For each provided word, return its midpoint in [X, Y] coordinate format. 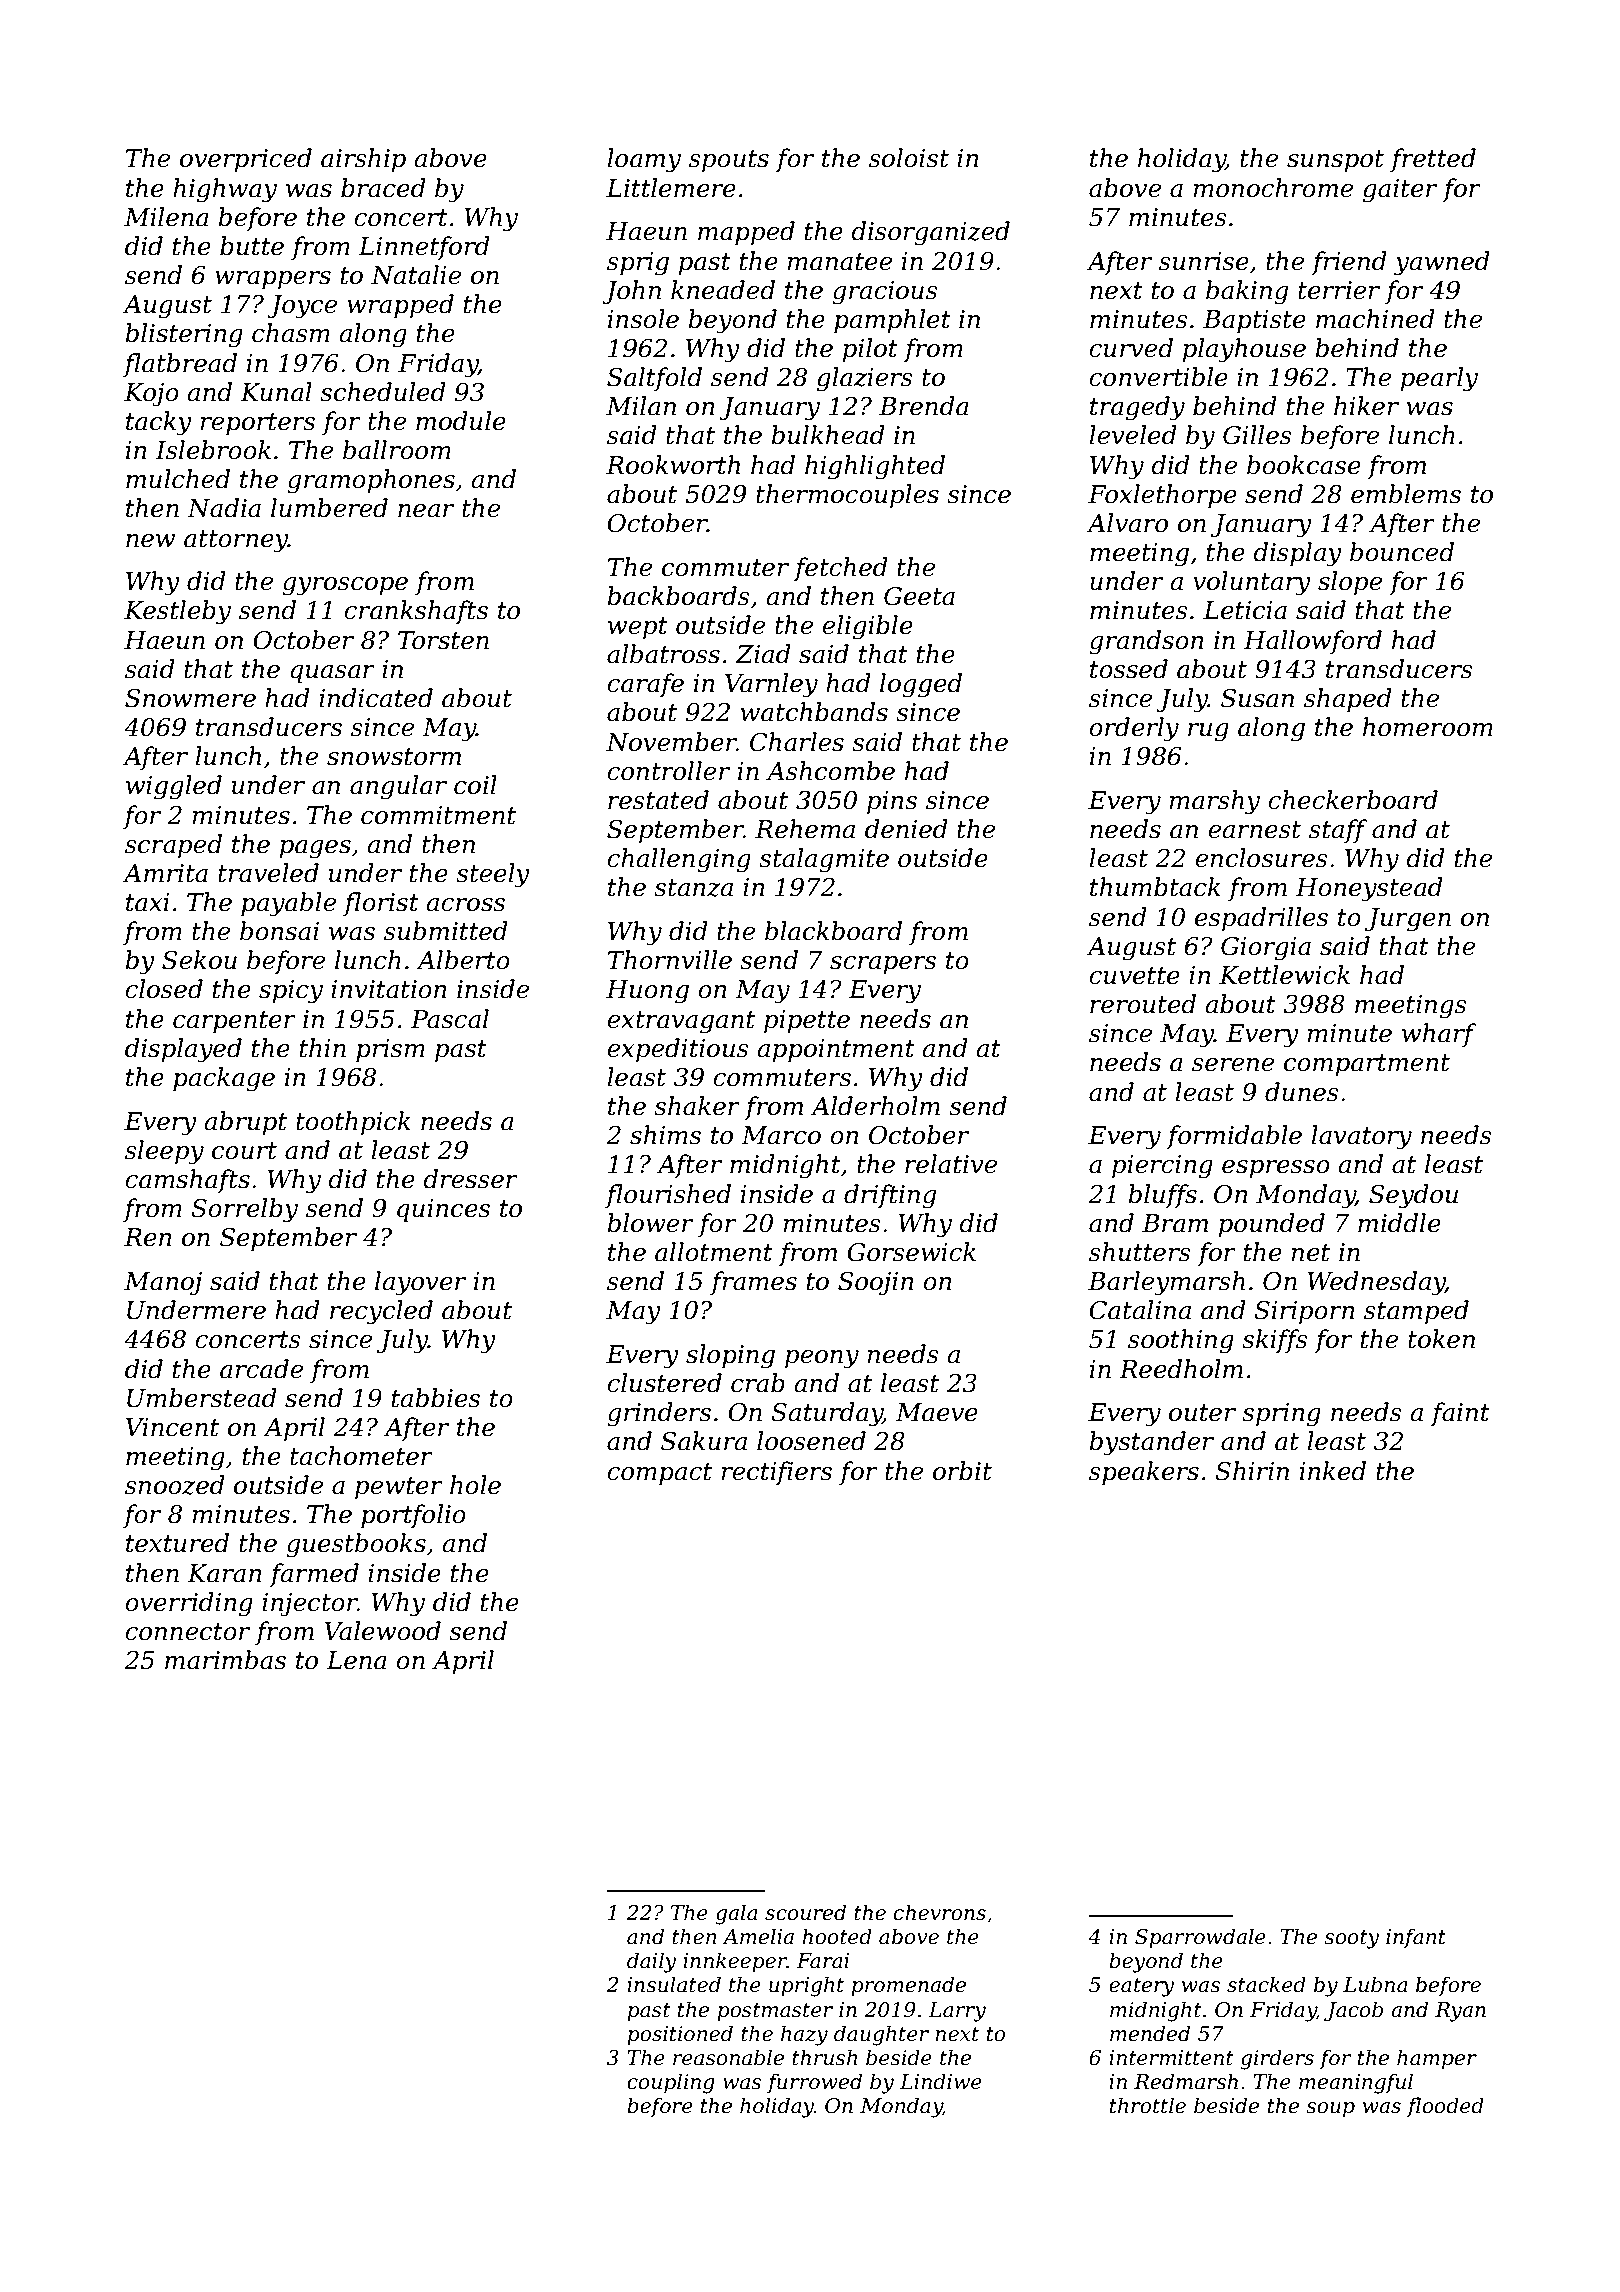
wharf [1439, 1035]
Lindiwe [941, 2081]
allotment [714, 1252]
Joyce [302, 307]
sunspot [1335, 161]
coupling [671, 2083]
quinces [443, 1210]
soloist [909, 158]
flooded [1445, 2107]
